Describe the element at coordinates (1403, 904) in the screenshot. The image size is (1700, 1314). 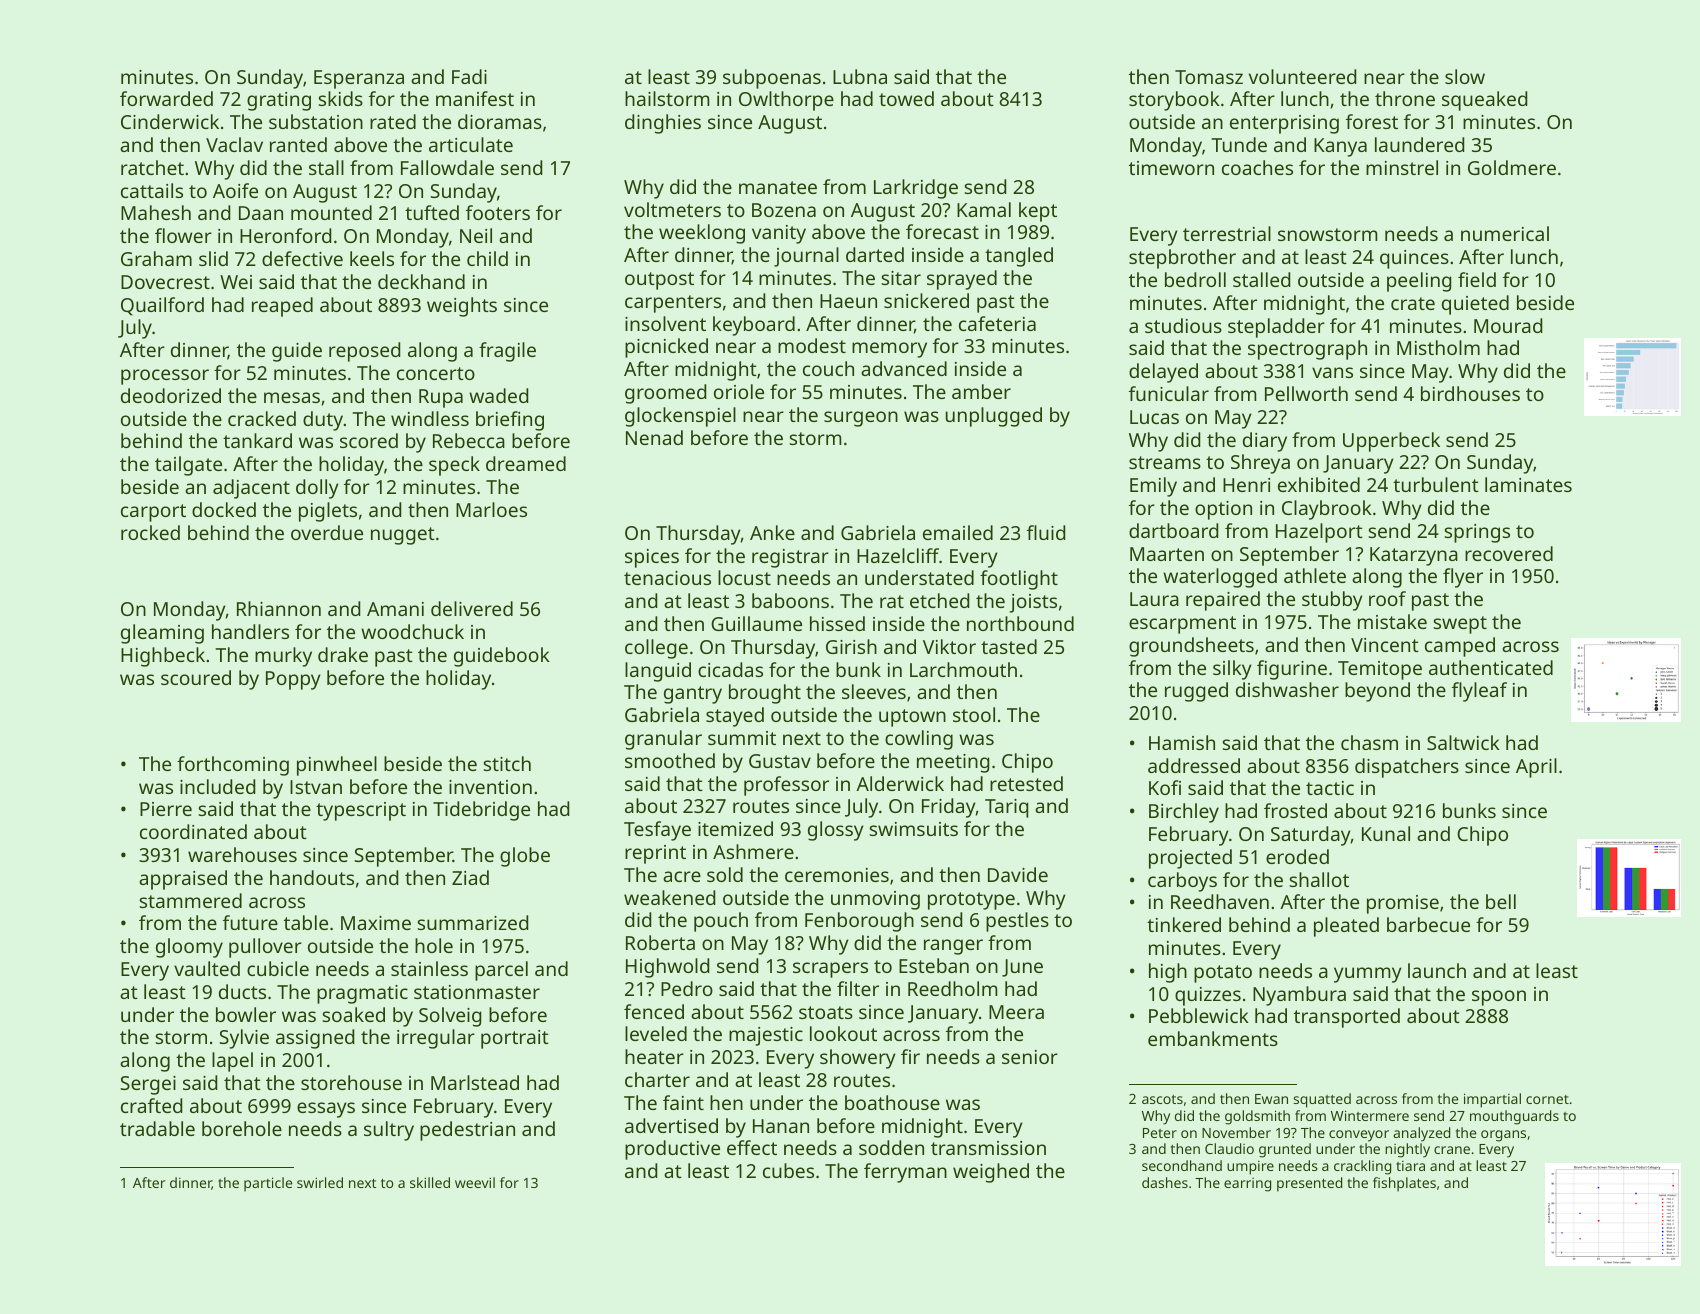
I see `promise` at that location.
